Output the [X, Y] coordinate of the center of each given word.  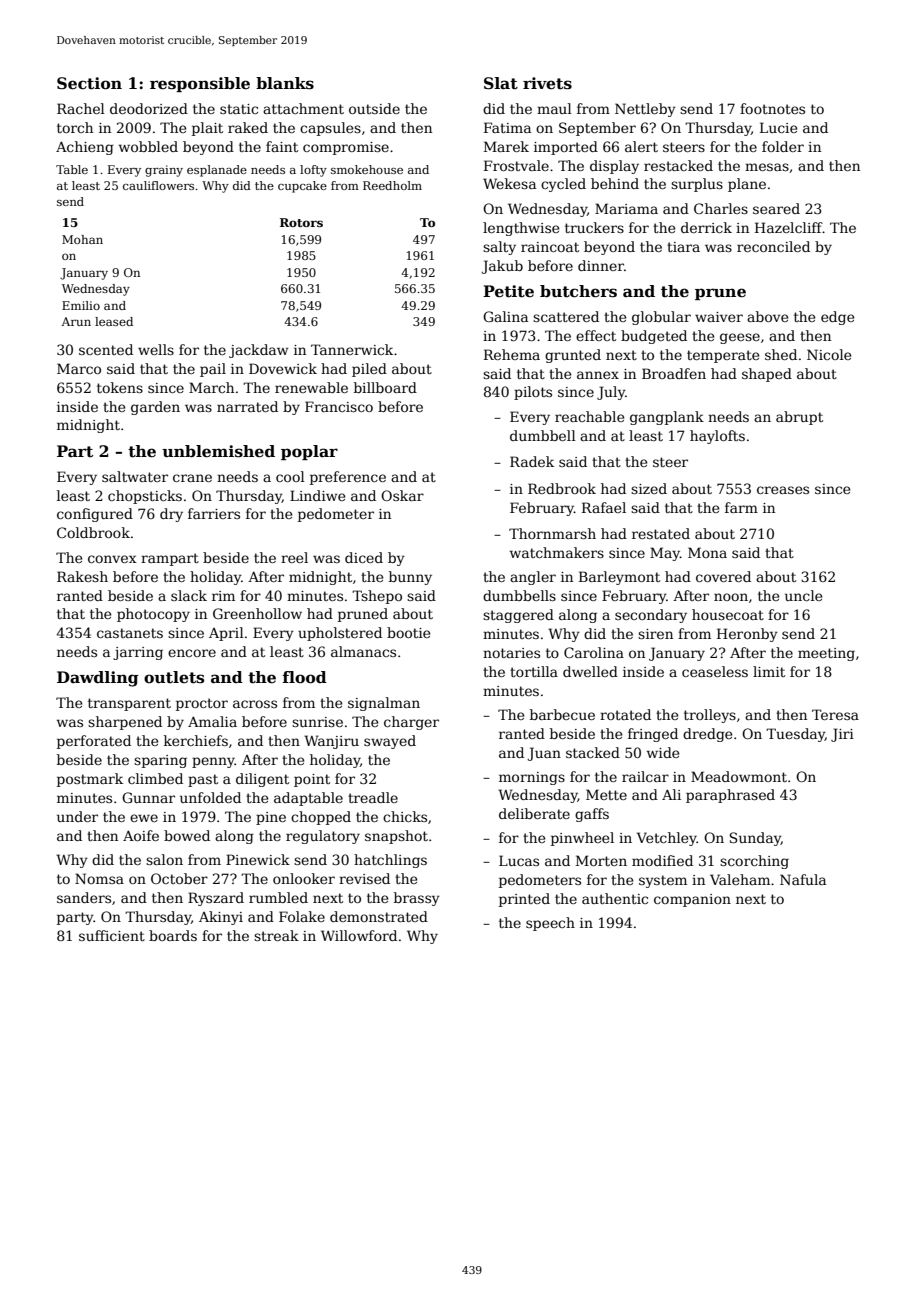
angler [533, 578]
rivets [547, 83]
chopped [321, 818]
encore [192, 653]
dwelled [590, 671]
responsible [200, 84]
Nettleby [645, 110]
